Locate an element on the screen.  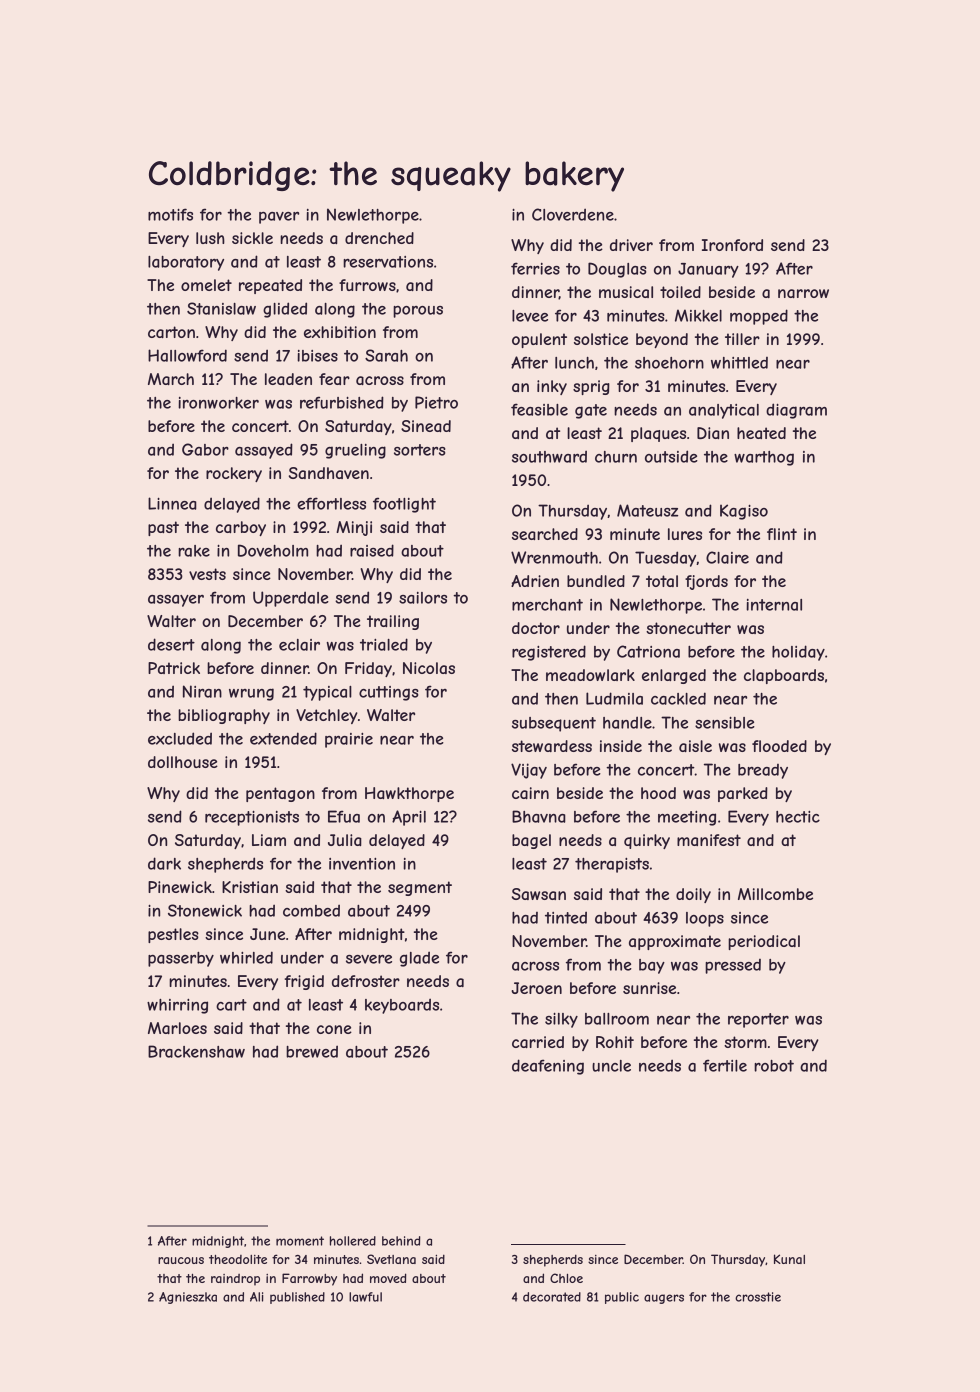
Upperdale is located at coordinates (291, 599).
